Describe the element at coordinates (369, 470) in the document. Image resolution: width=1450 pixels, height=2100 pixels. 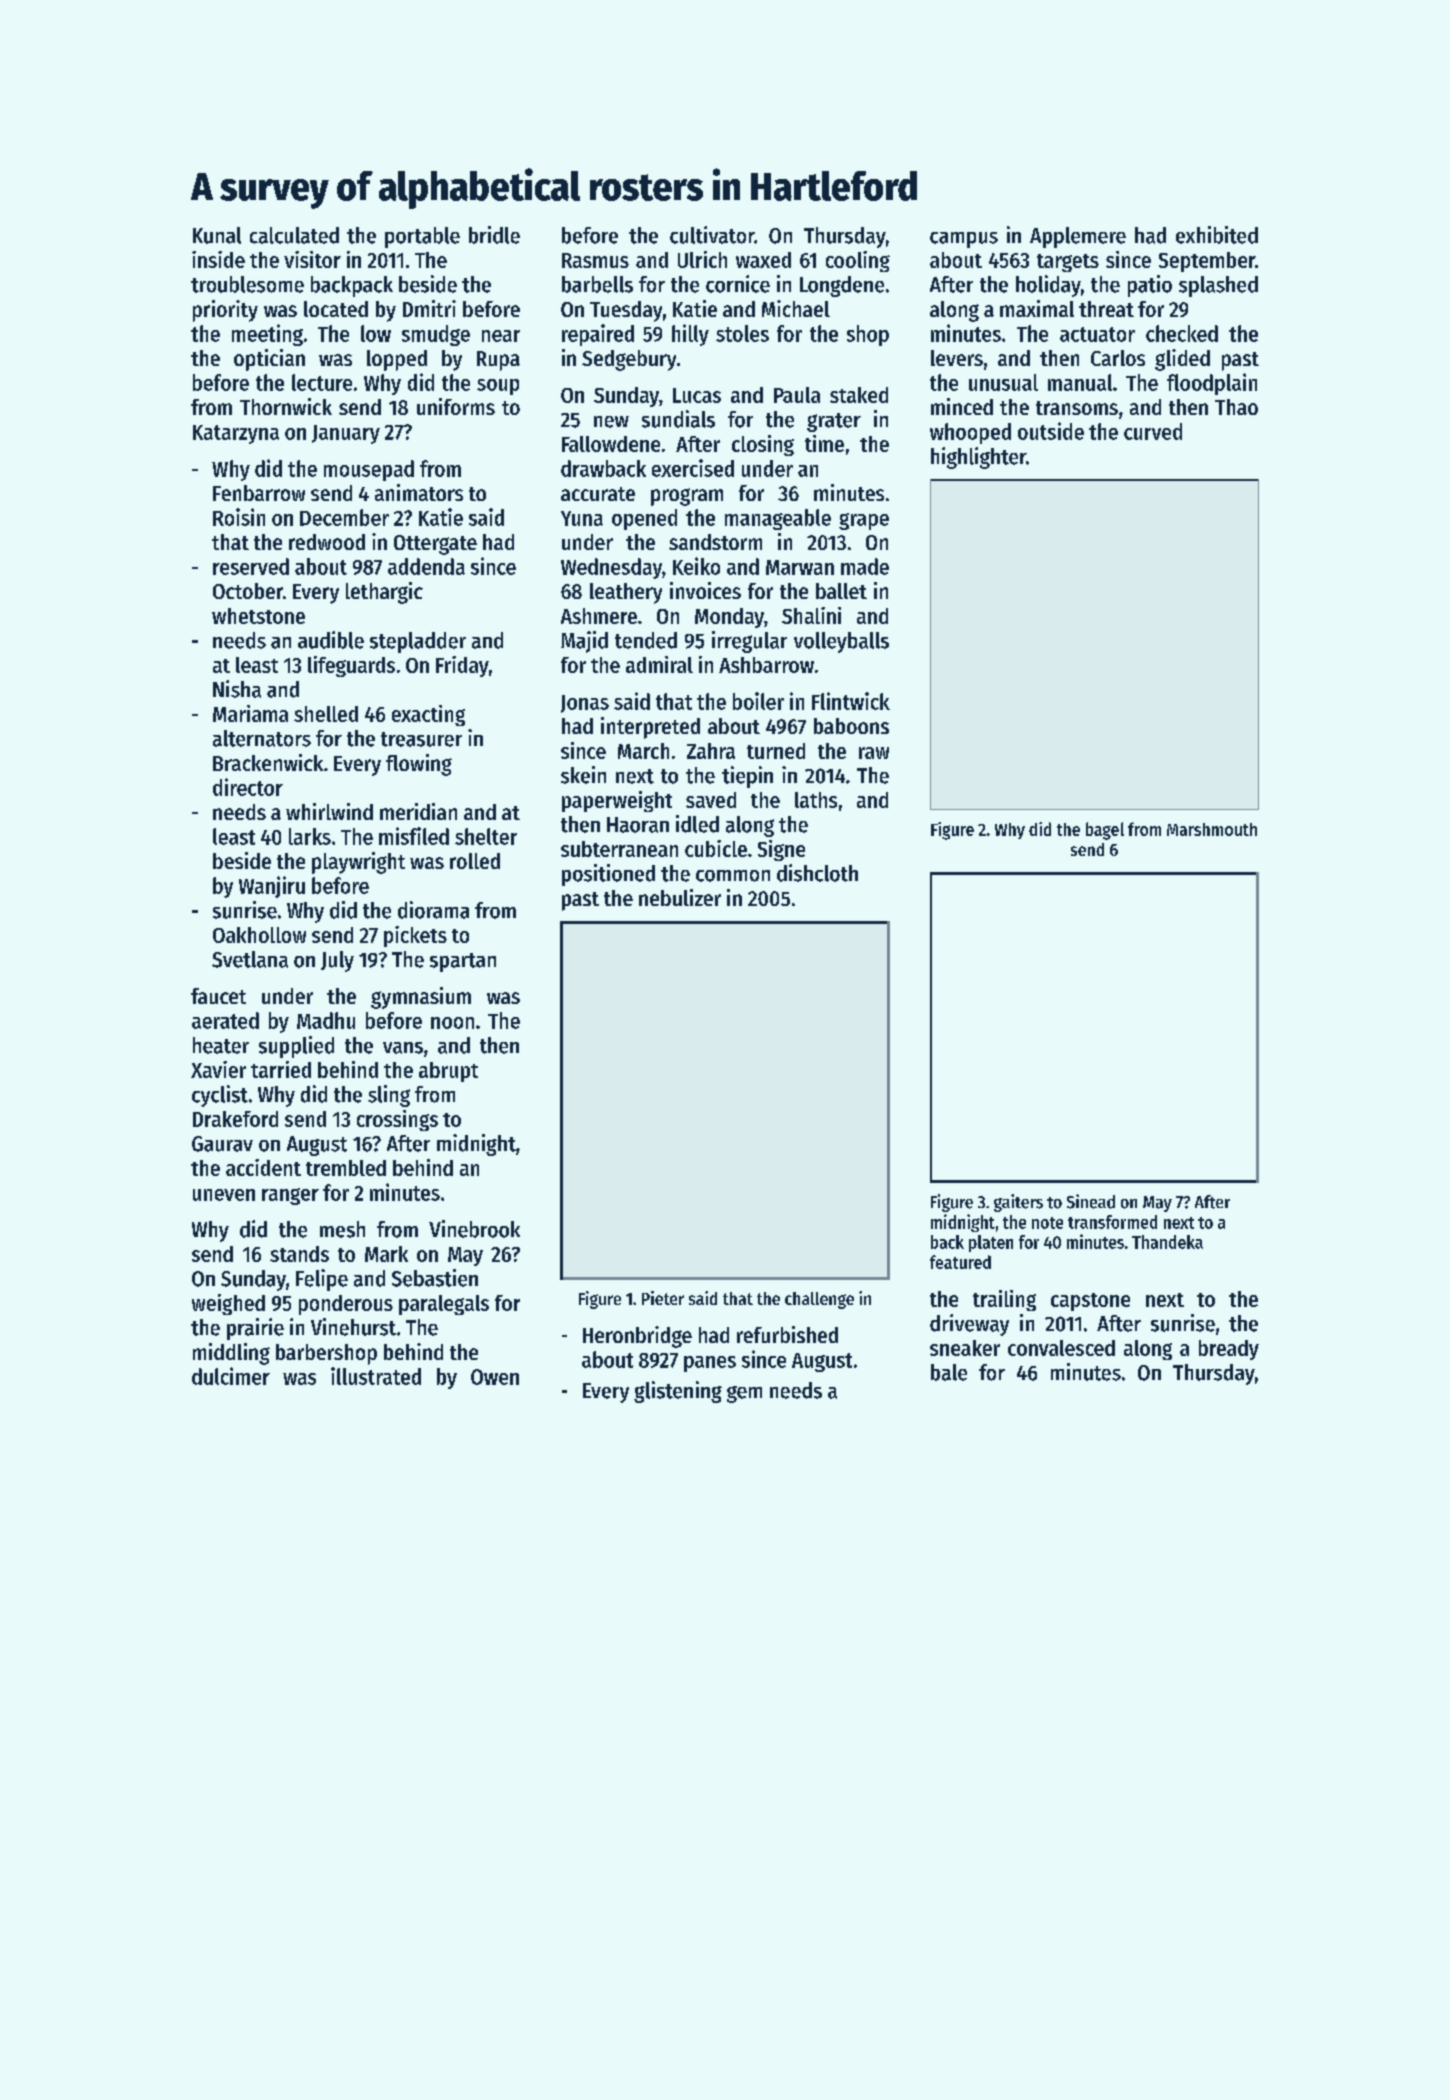
I see `mousepad` at that location.
